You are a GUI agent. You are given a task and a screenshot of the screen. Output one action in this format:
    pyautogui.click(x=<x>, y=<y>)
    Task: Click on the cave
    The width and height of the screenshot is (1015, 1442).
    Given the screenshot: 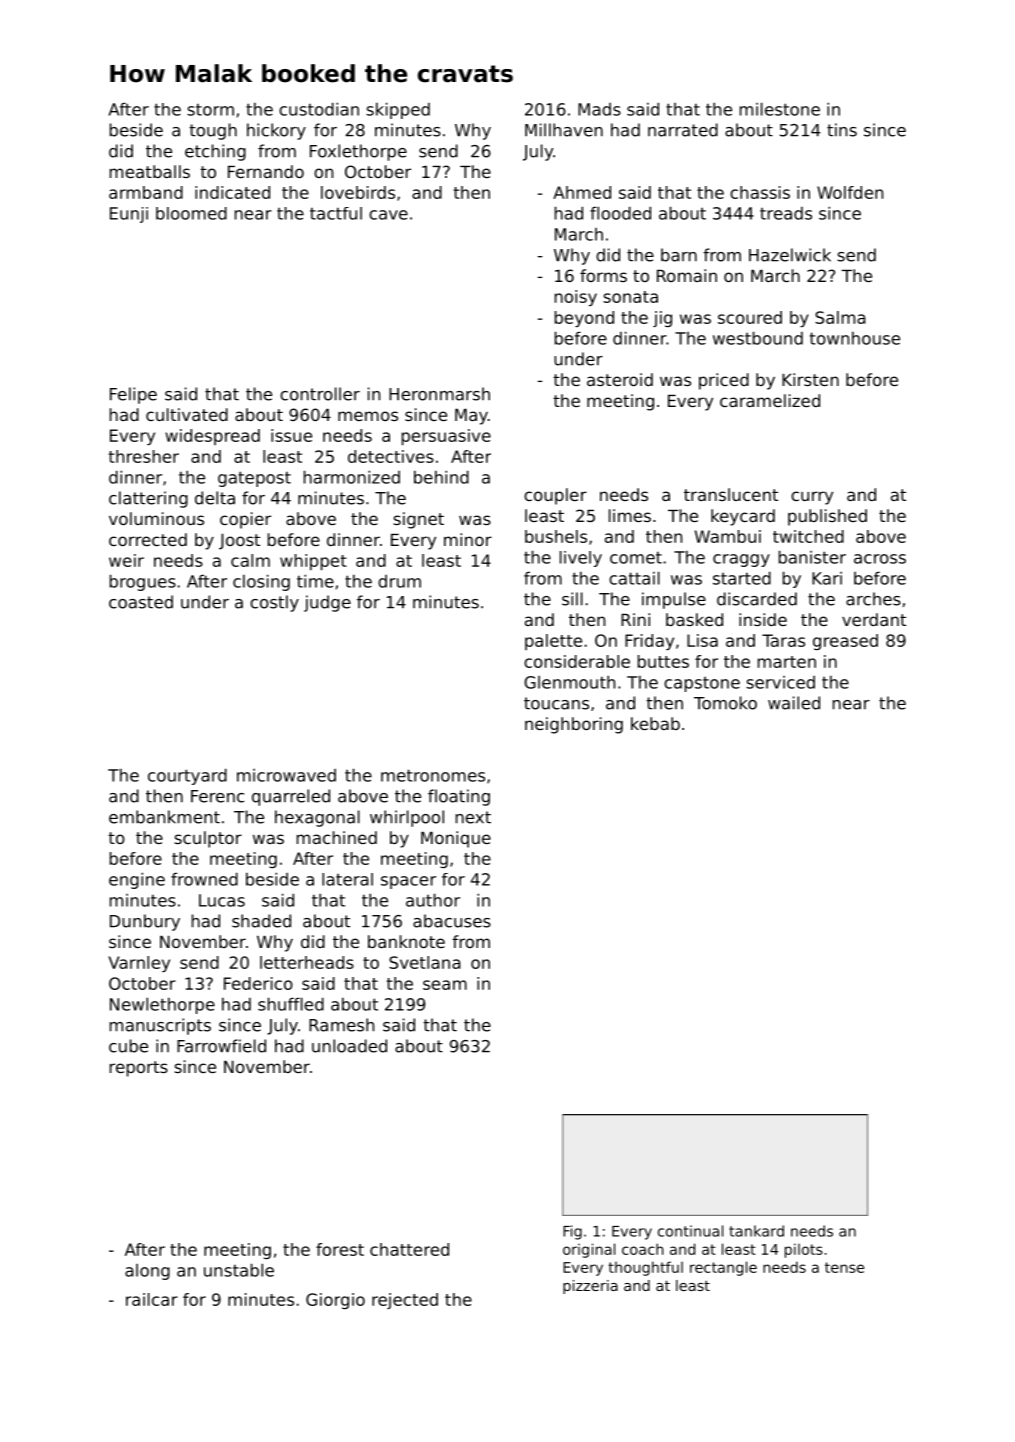 What is the action you would take?
    pyautogui.click(x=388, y=215)
